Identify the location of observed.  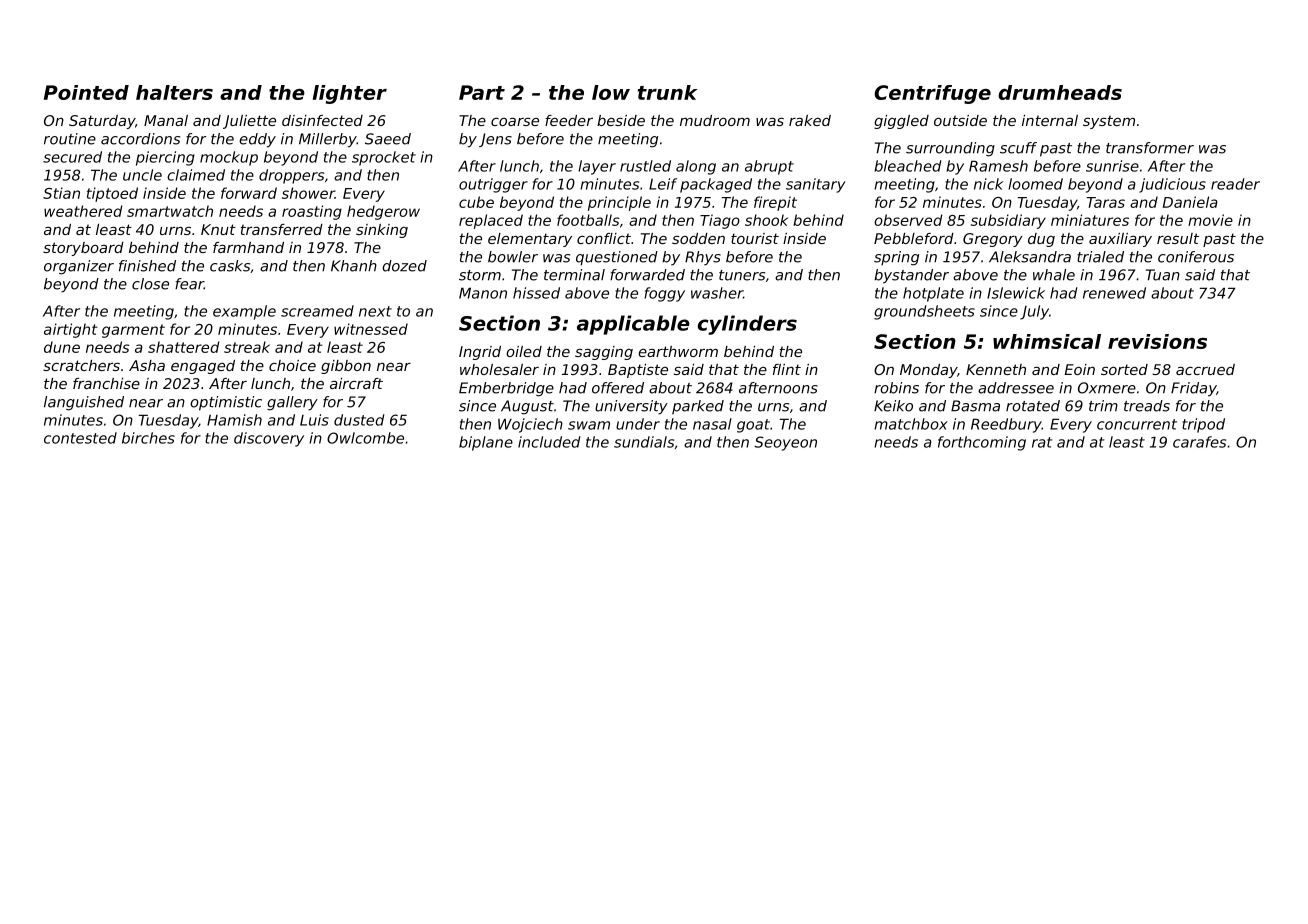
(908, 220).
